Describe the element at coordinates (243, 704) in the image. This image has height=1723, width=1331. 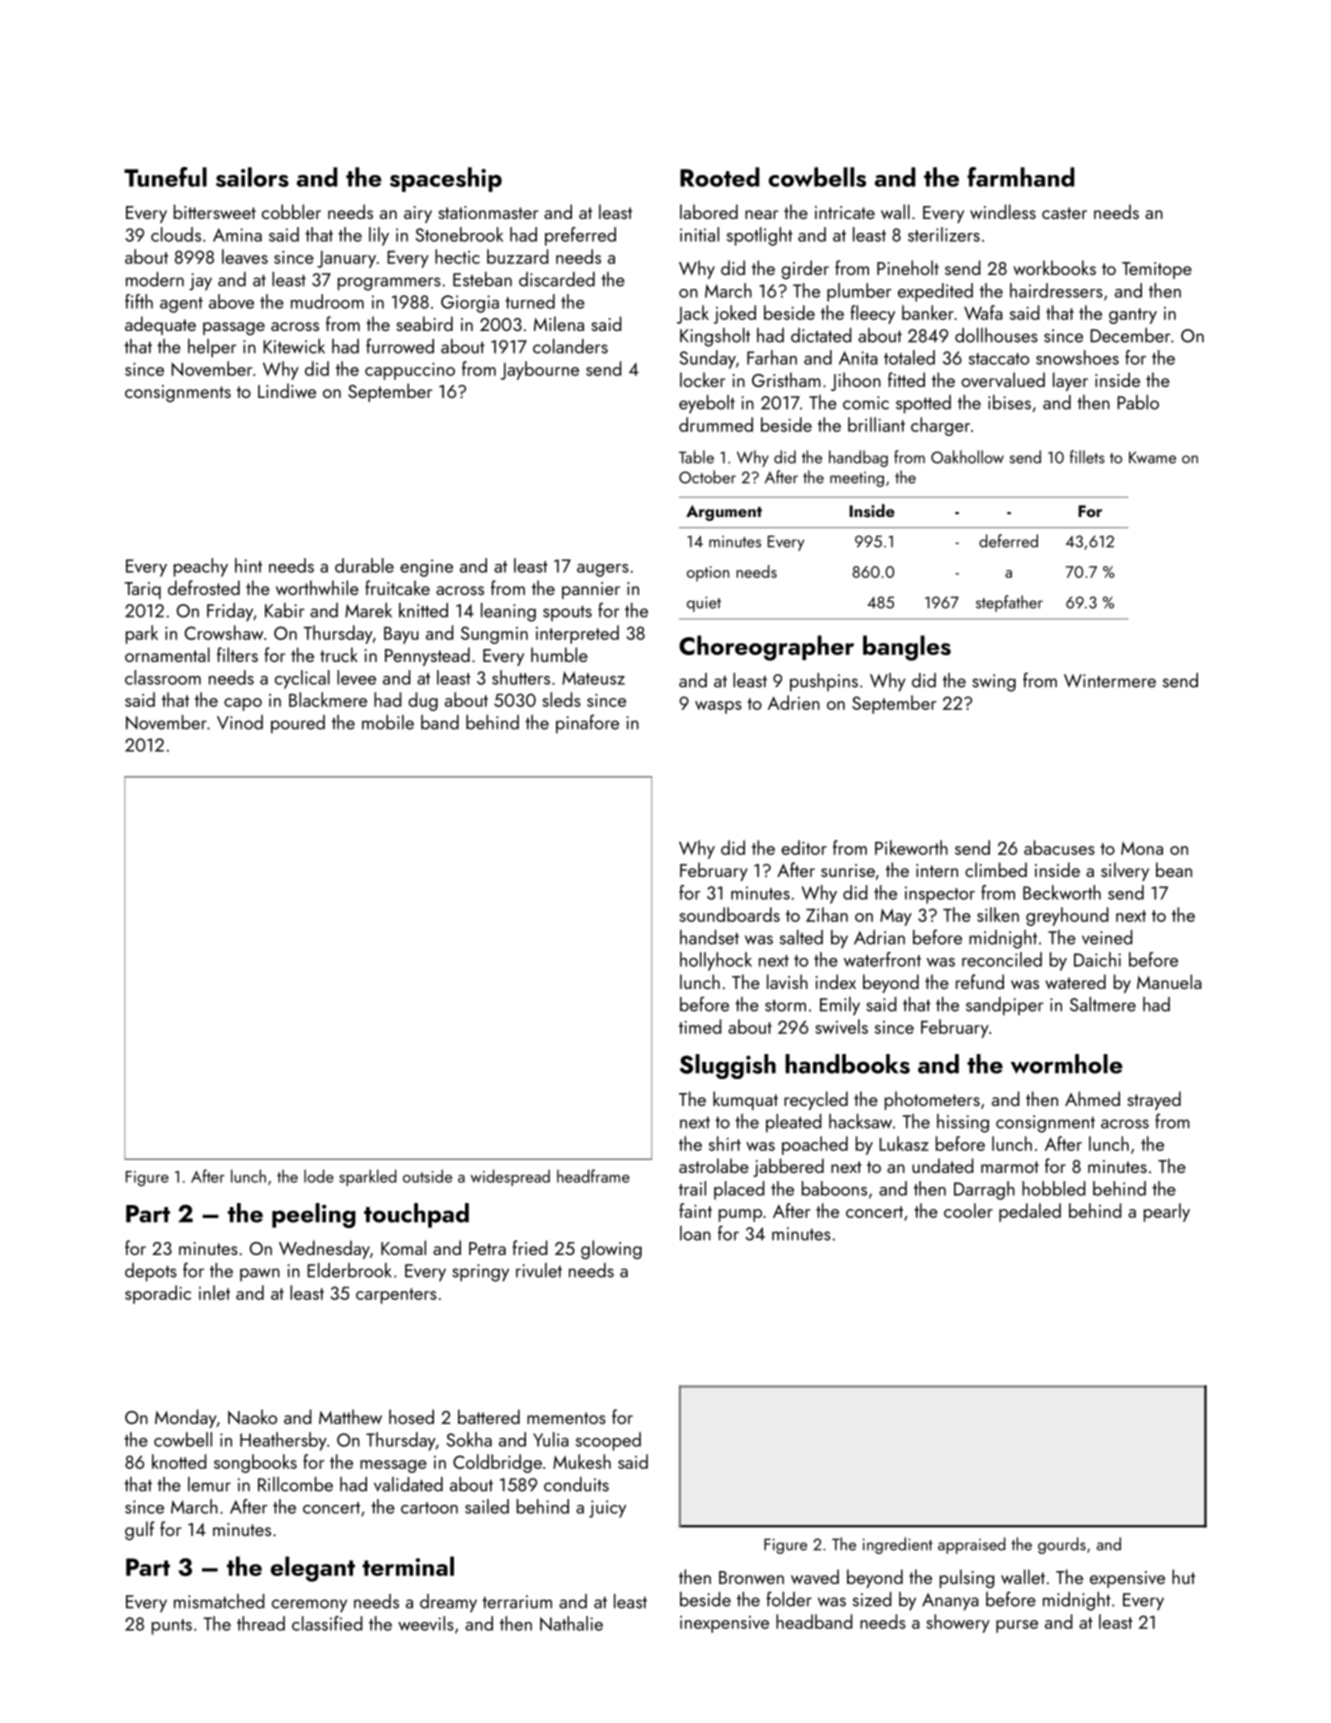
I see `capo` at that location.
